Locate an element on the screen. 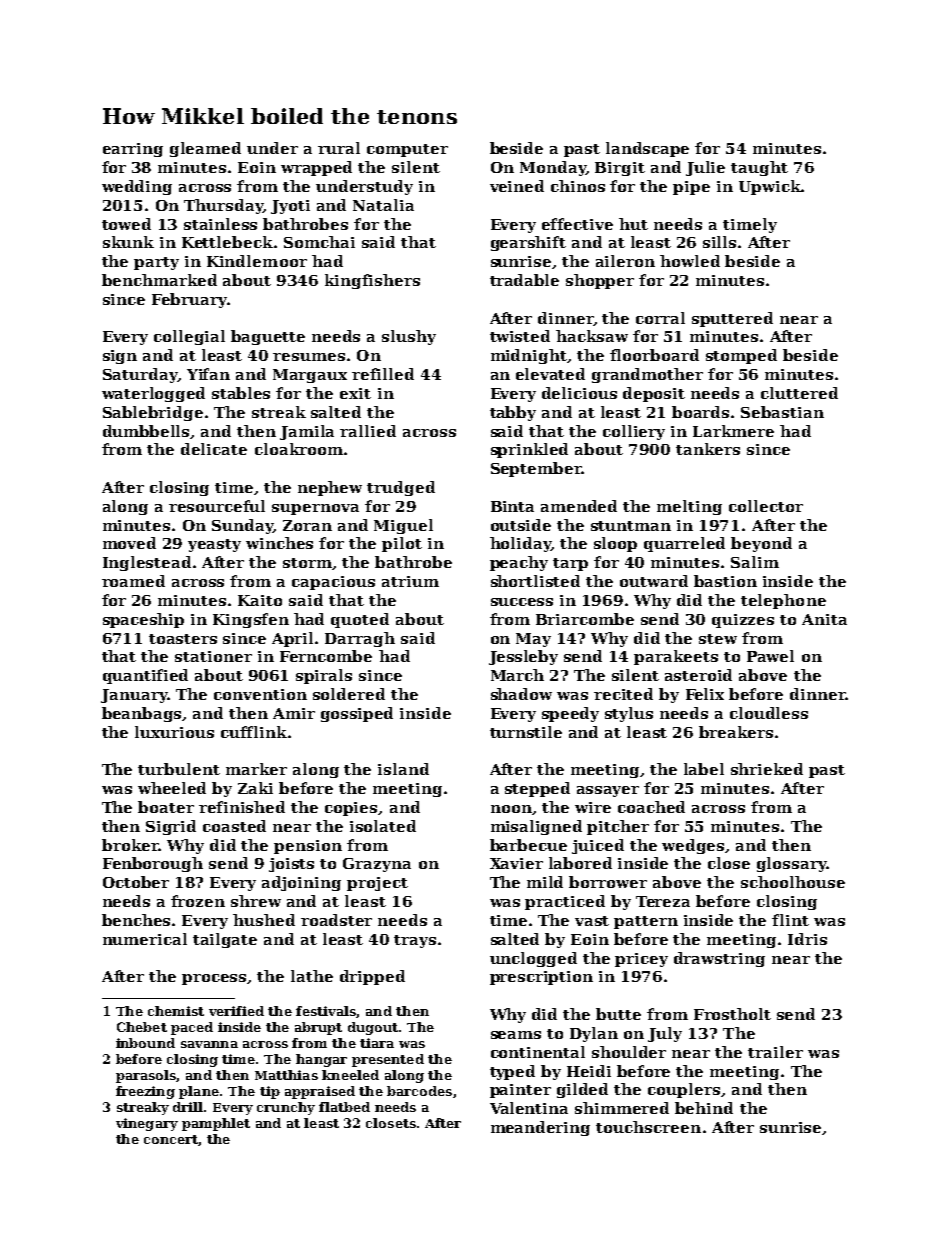  shrieked is located at coordinates (767, 769).
